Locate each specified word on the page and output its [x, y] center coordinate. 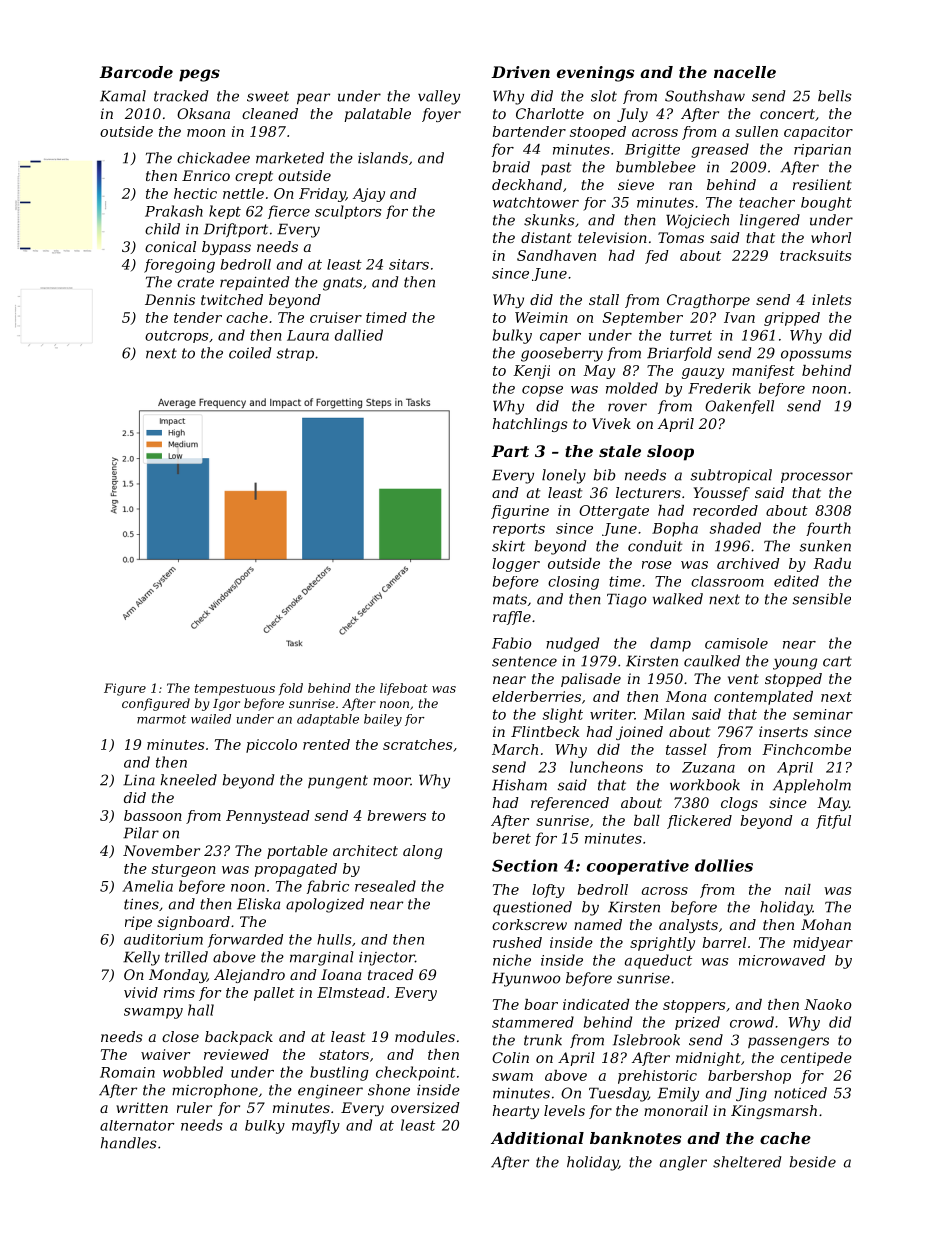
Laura [308, 335]
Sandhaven [556, 255]
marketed [290, 158]
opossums [816, 355]
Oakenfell [739, 407]
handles [129, 1143]
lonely [564, 476]
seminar [823, 714]
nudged [572, 644]
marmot [161, 719]
